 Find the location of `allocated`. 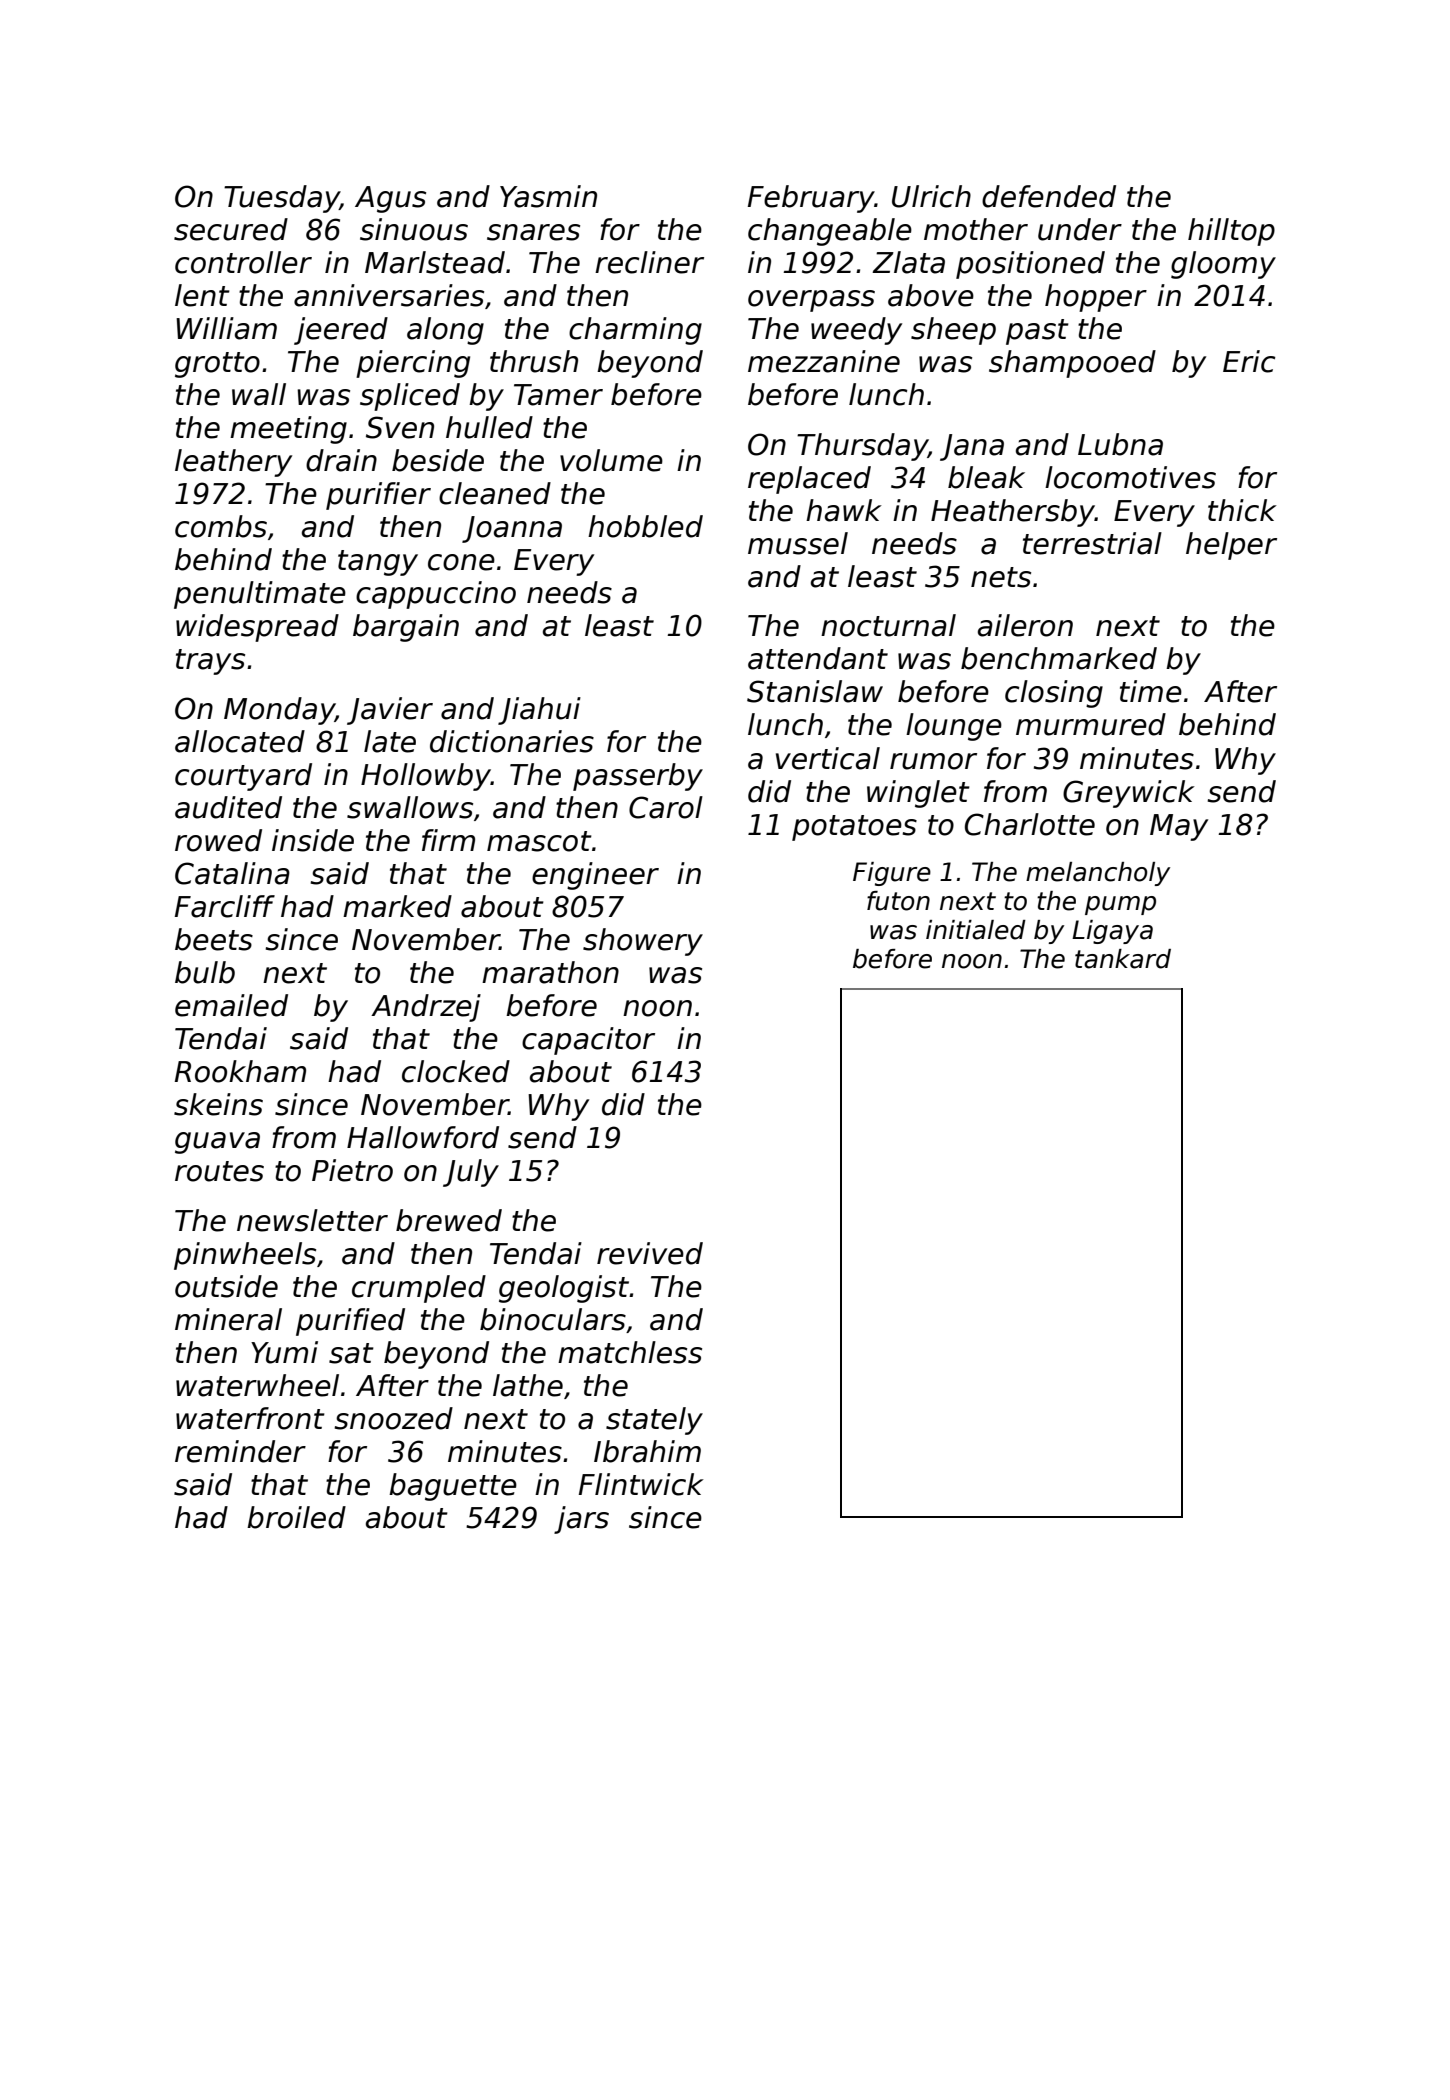

allocated is located at coordinates (240, 741).
